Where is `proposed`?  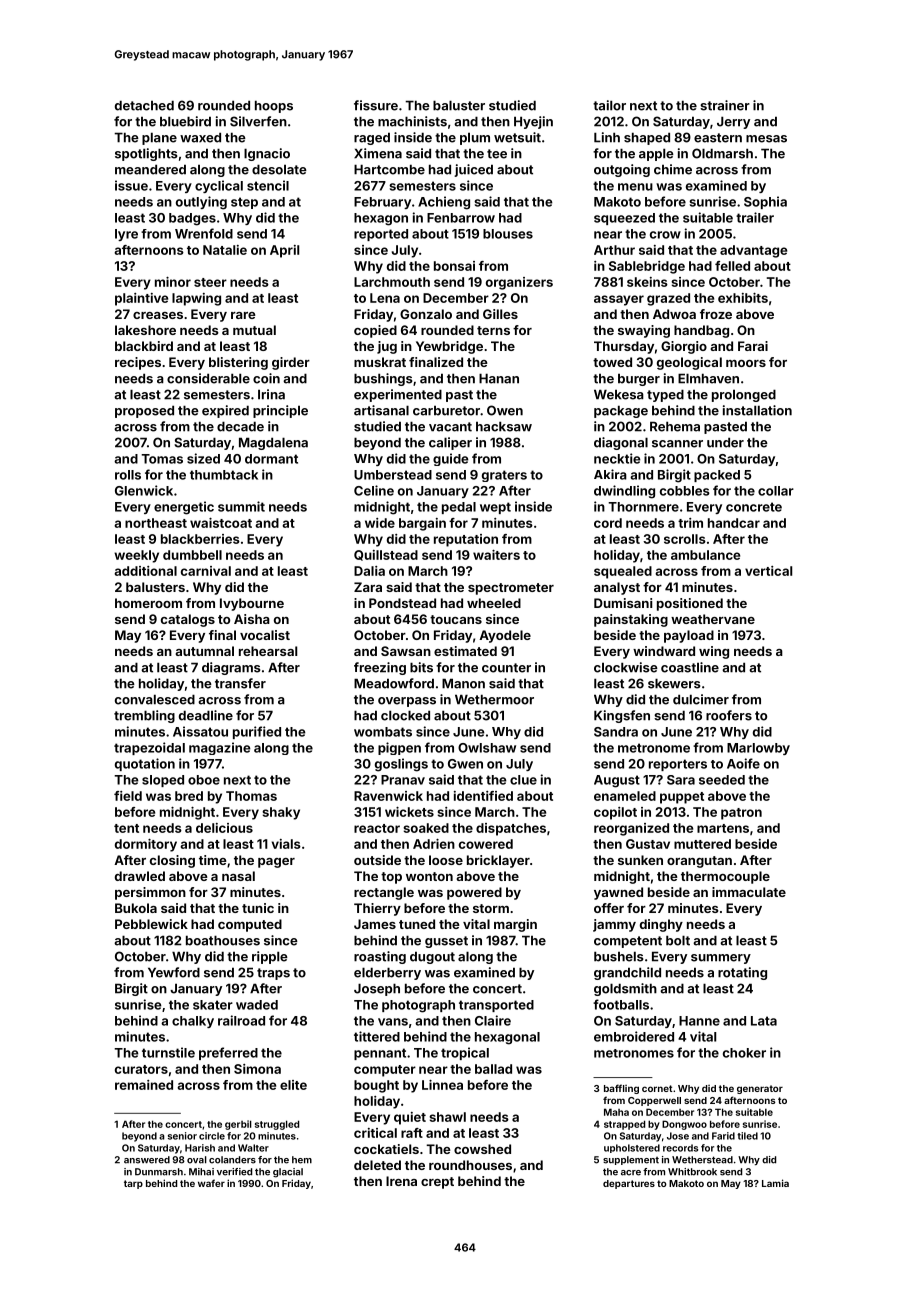 proposed is located at coordinates (144, 411).
